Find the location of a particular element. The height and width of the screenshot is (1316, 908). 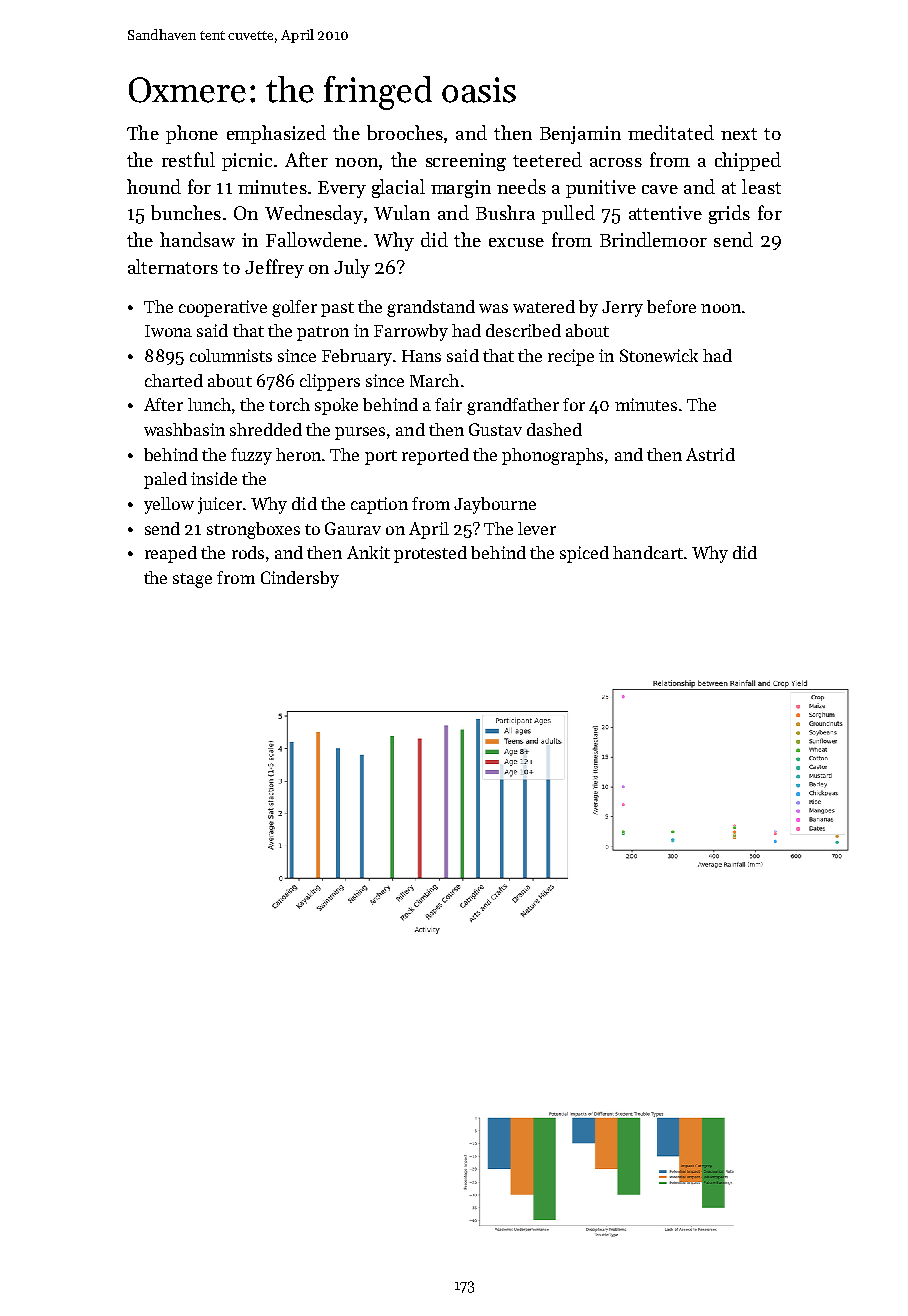

recipe is located at coordinates (571, 357).
